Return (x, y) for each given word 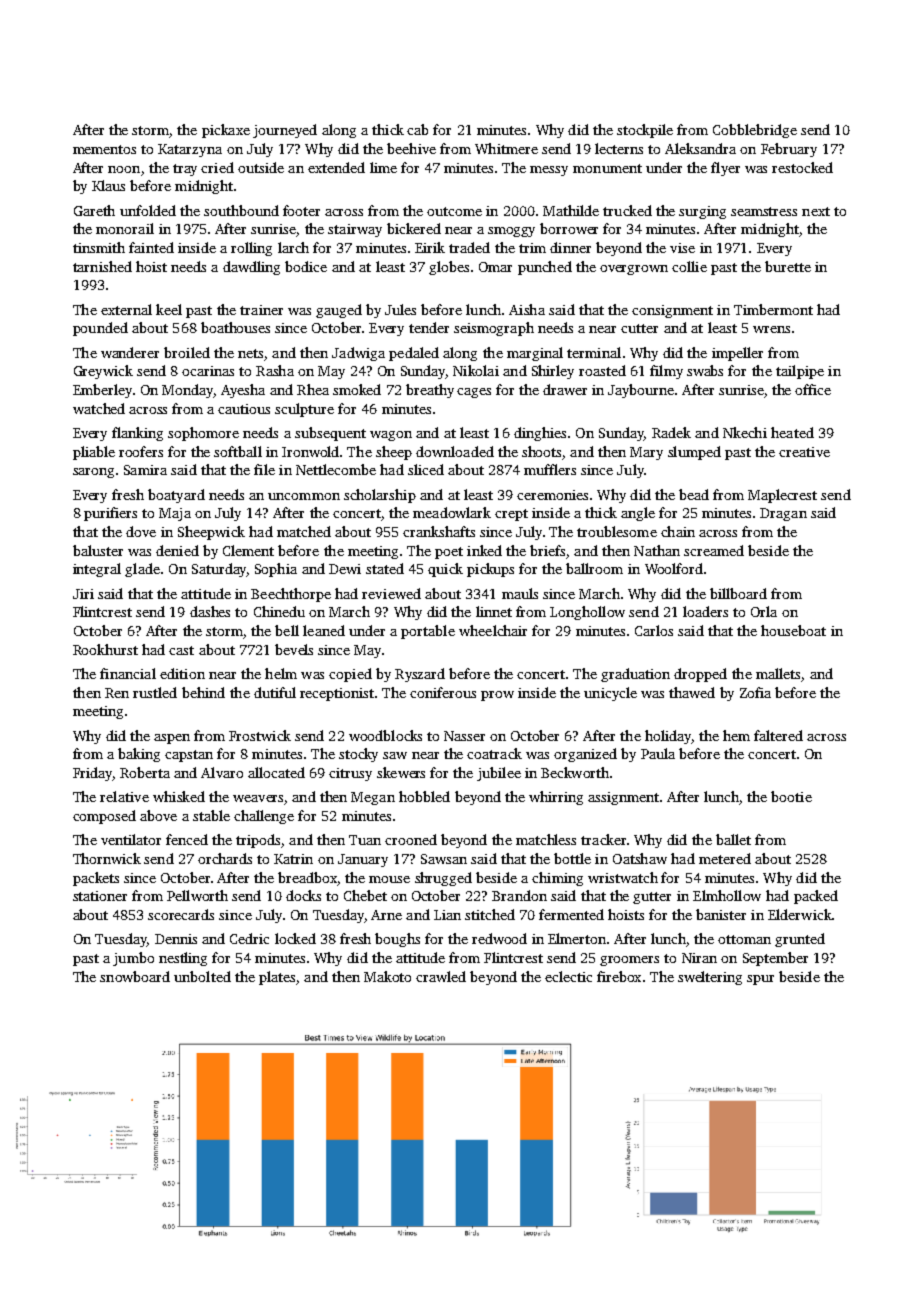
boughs (397, 940)
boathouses (235, 327)
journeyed (285, 131)
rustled (155, 692)
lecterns (619, 148)
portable (428, 632)
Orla (764, 611)
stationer (100, 896)
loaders (705, 611)
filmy (666, 372)
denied (177, 550)
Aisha (527, 309)
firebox (619, 976)
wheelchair (493, 630)
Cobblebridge (755, 131)
